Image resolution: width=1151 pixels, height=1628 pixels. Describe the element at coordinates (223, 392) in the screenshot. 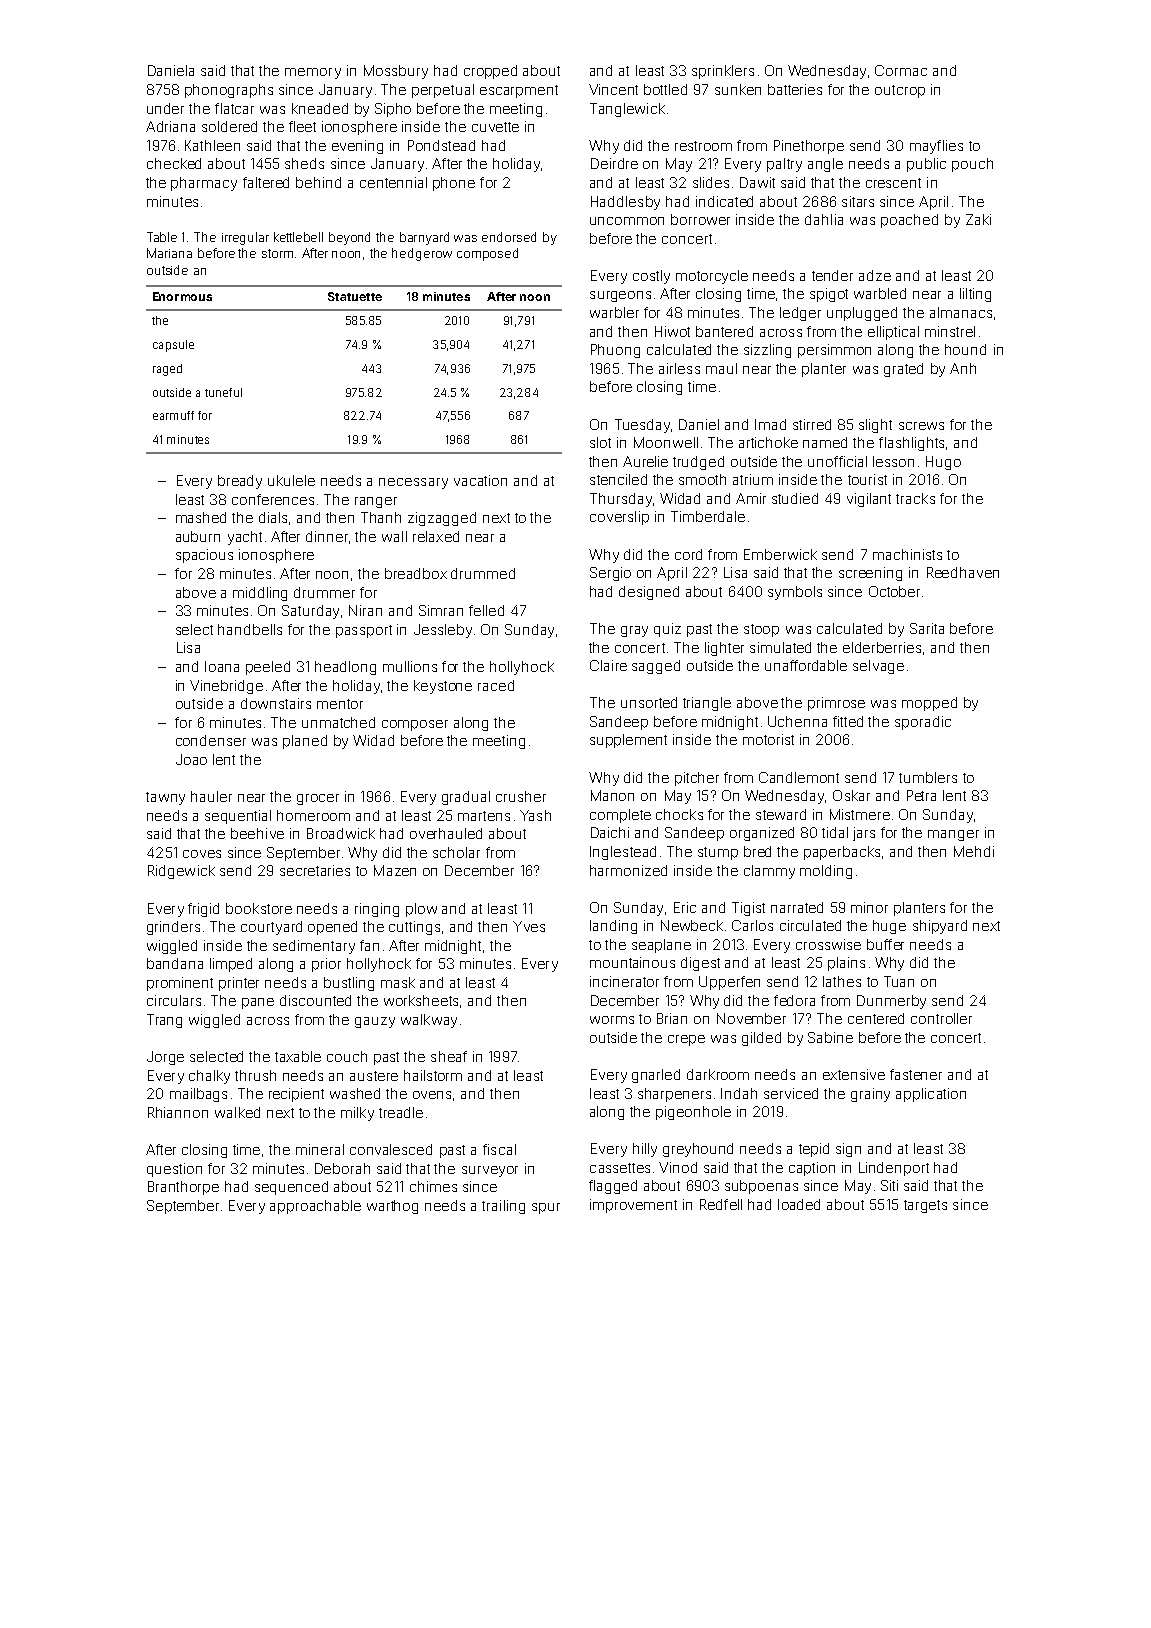

I see `tuneful` at that location.
